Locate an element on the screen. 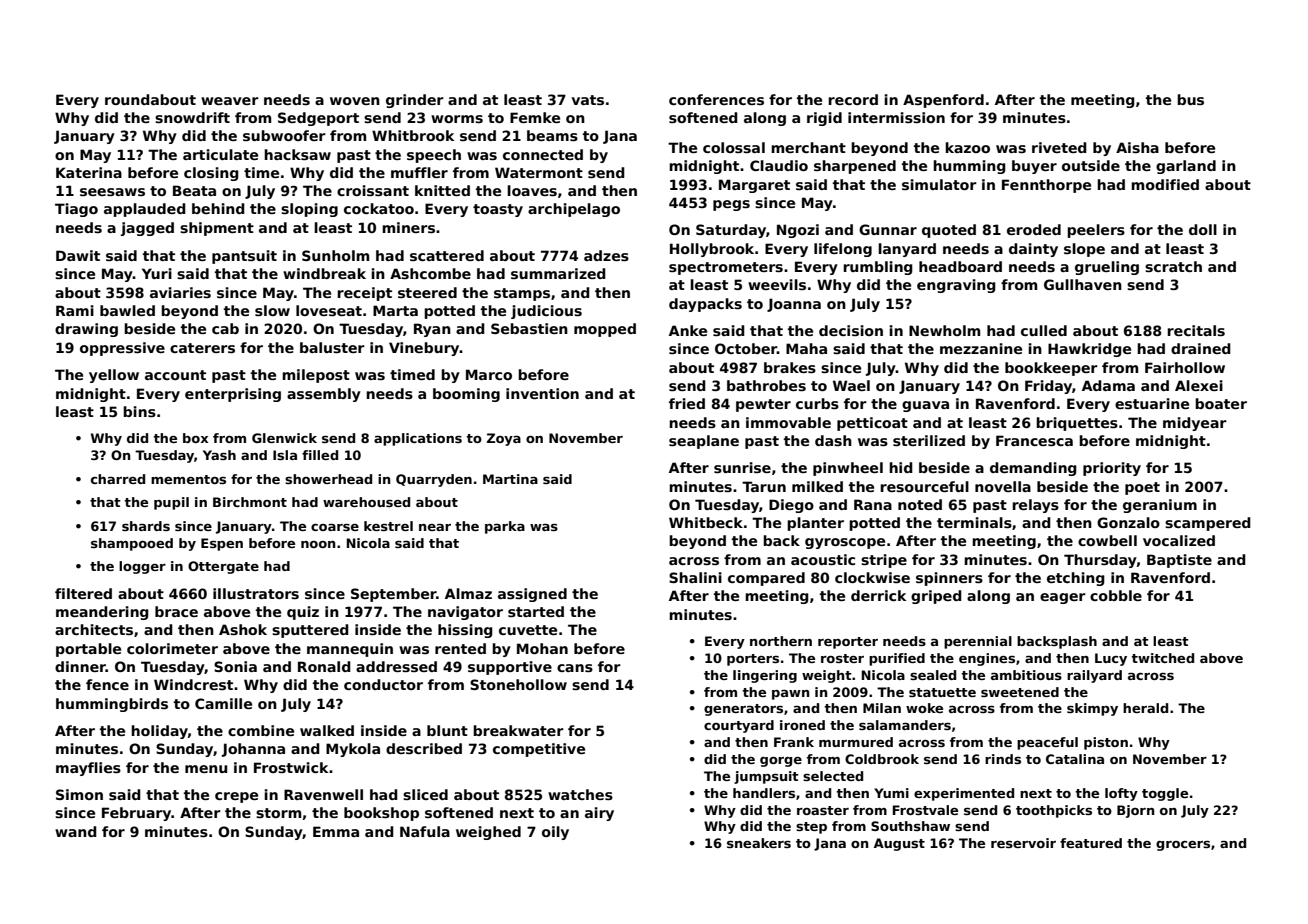  peelers is located at coordinates (1096, 231).
